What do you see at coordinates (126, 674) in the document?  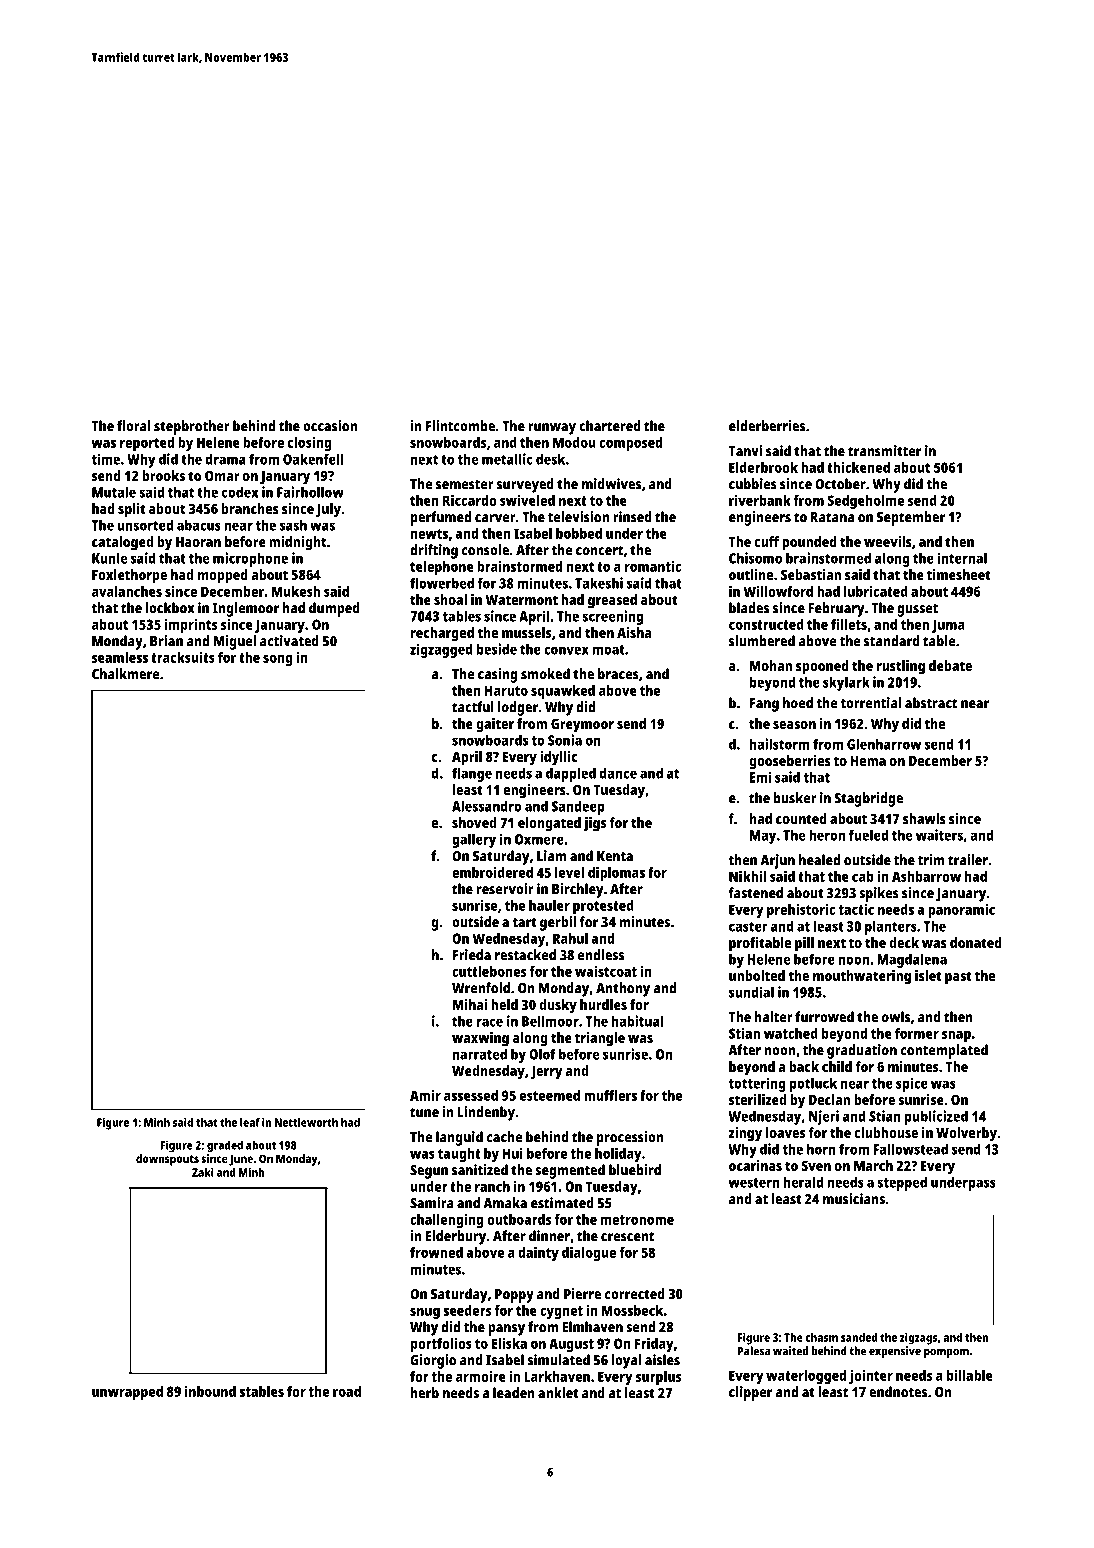 I see `Chalkmere` at bounding box center [126, 674].
